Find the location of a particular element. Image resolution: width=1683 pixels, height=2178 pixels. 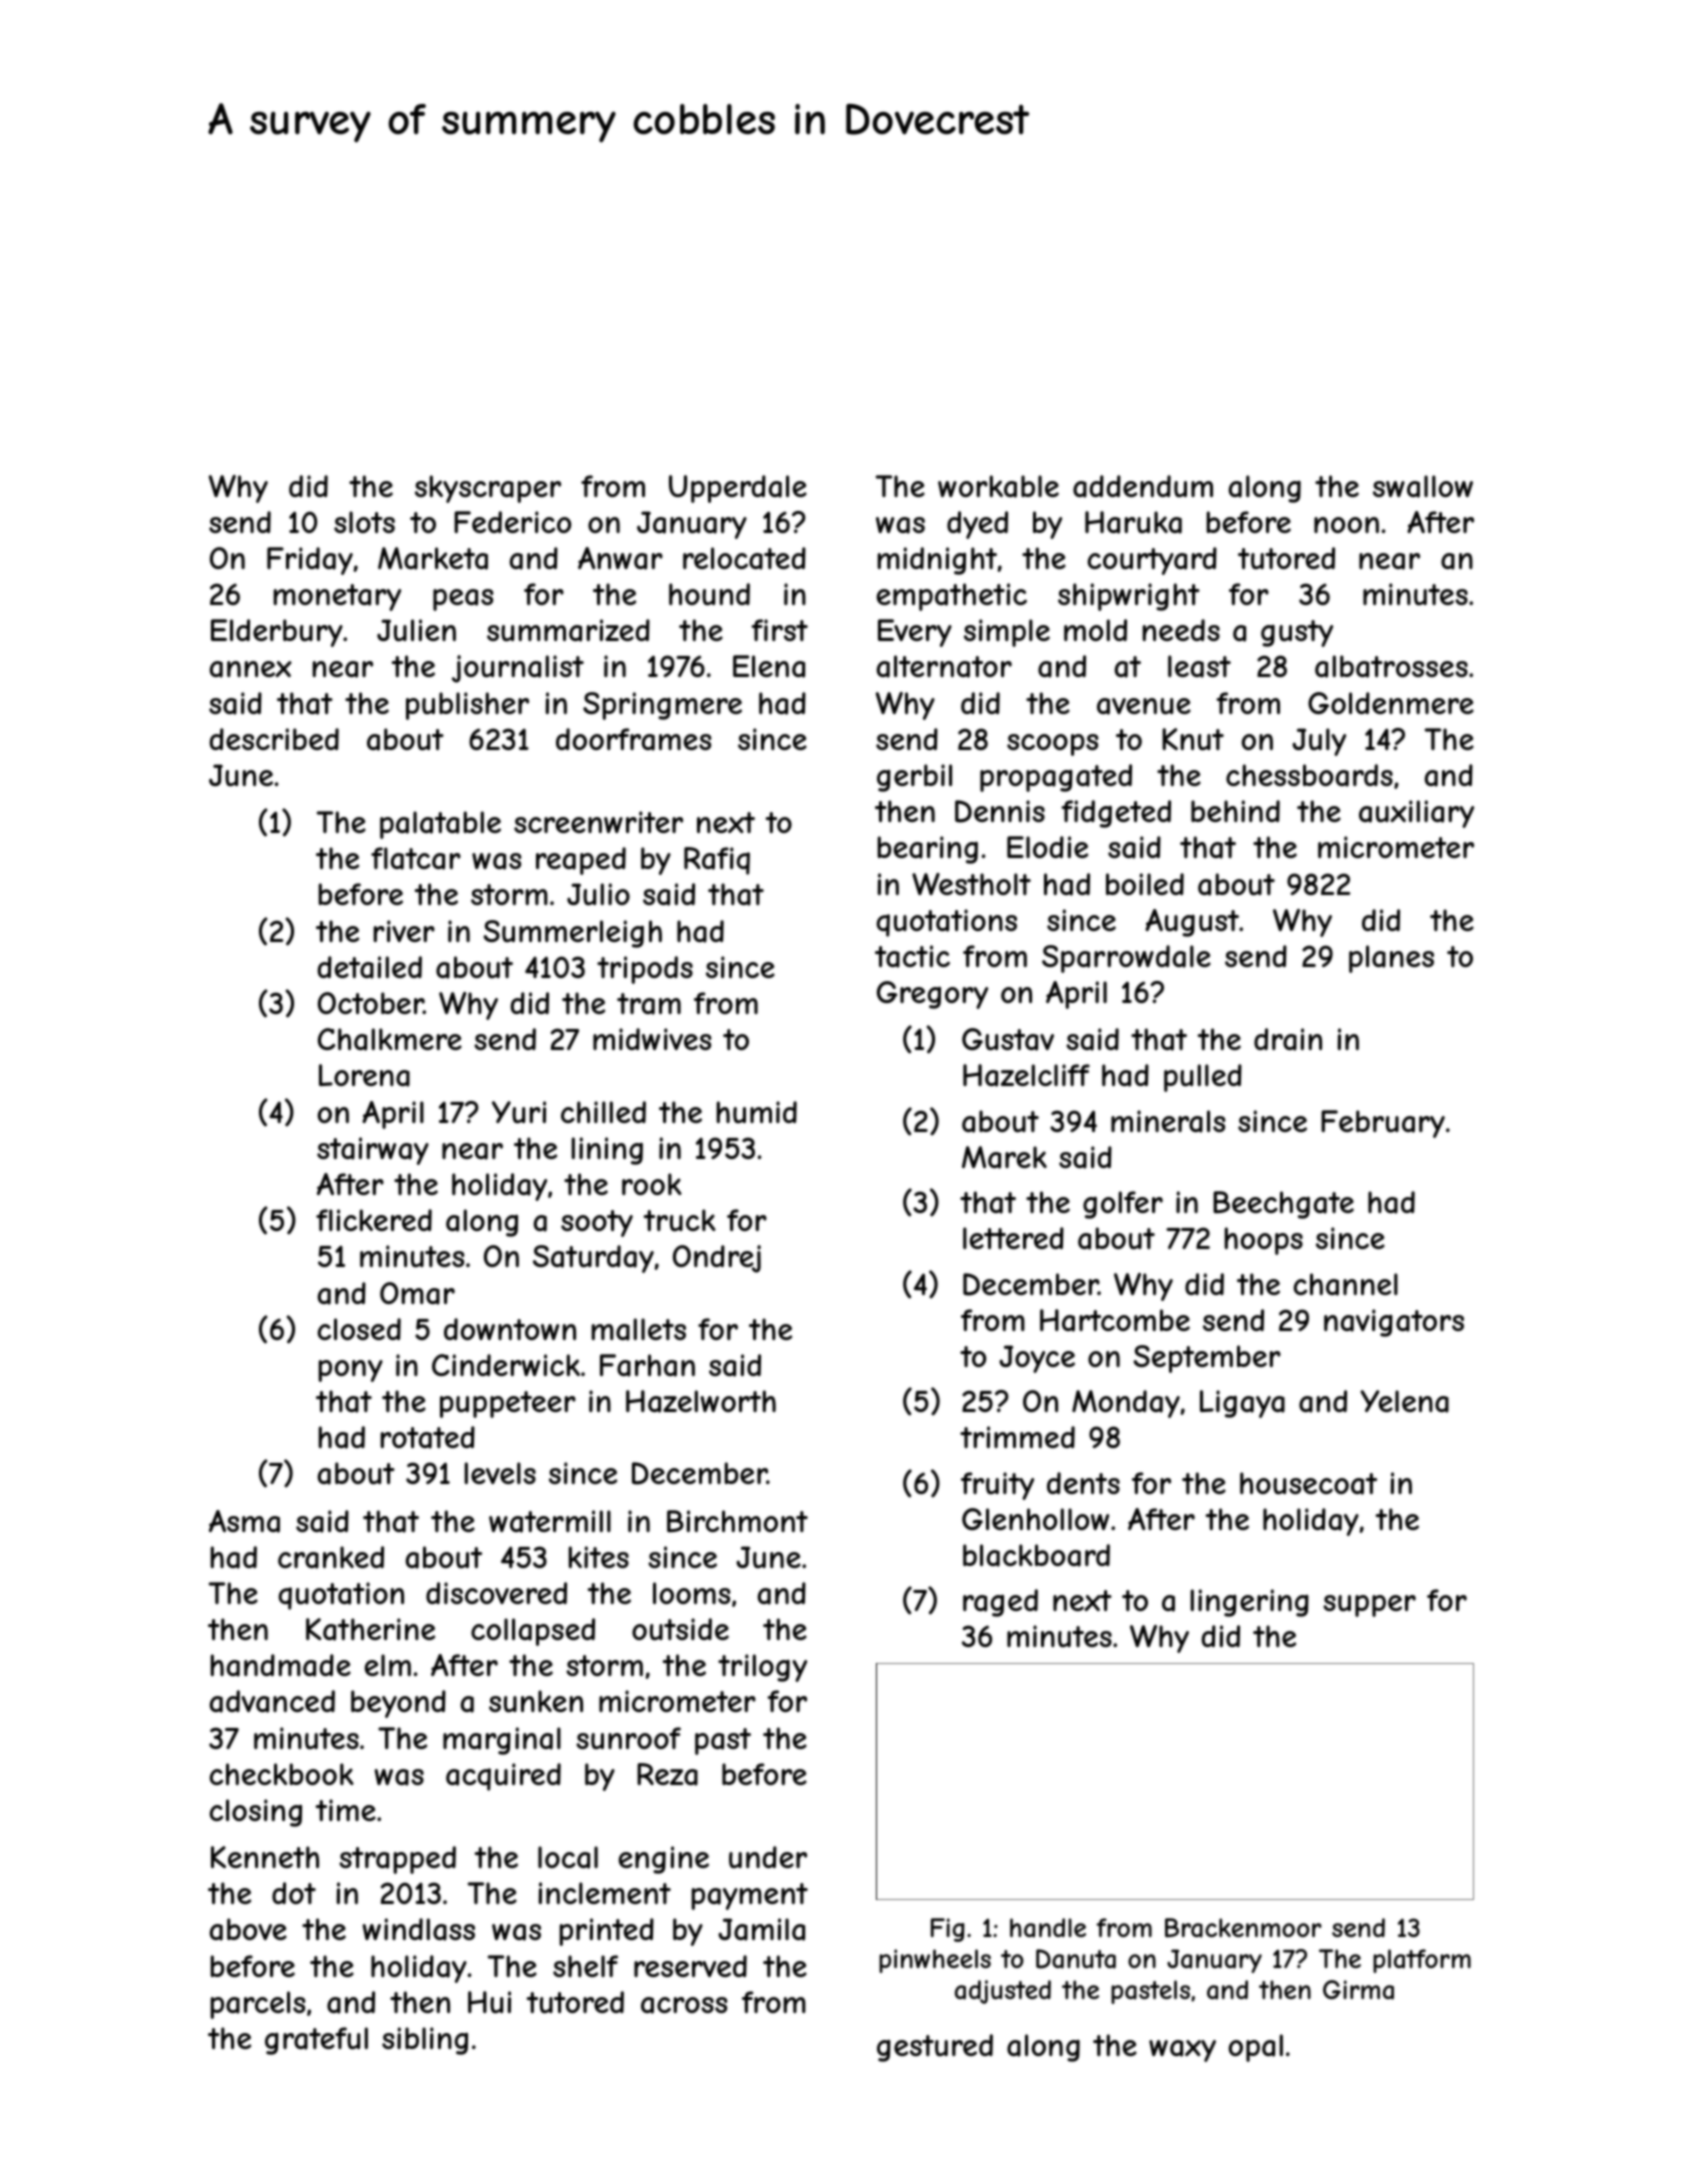

Yuri is located at coordinates (519, 1112).
